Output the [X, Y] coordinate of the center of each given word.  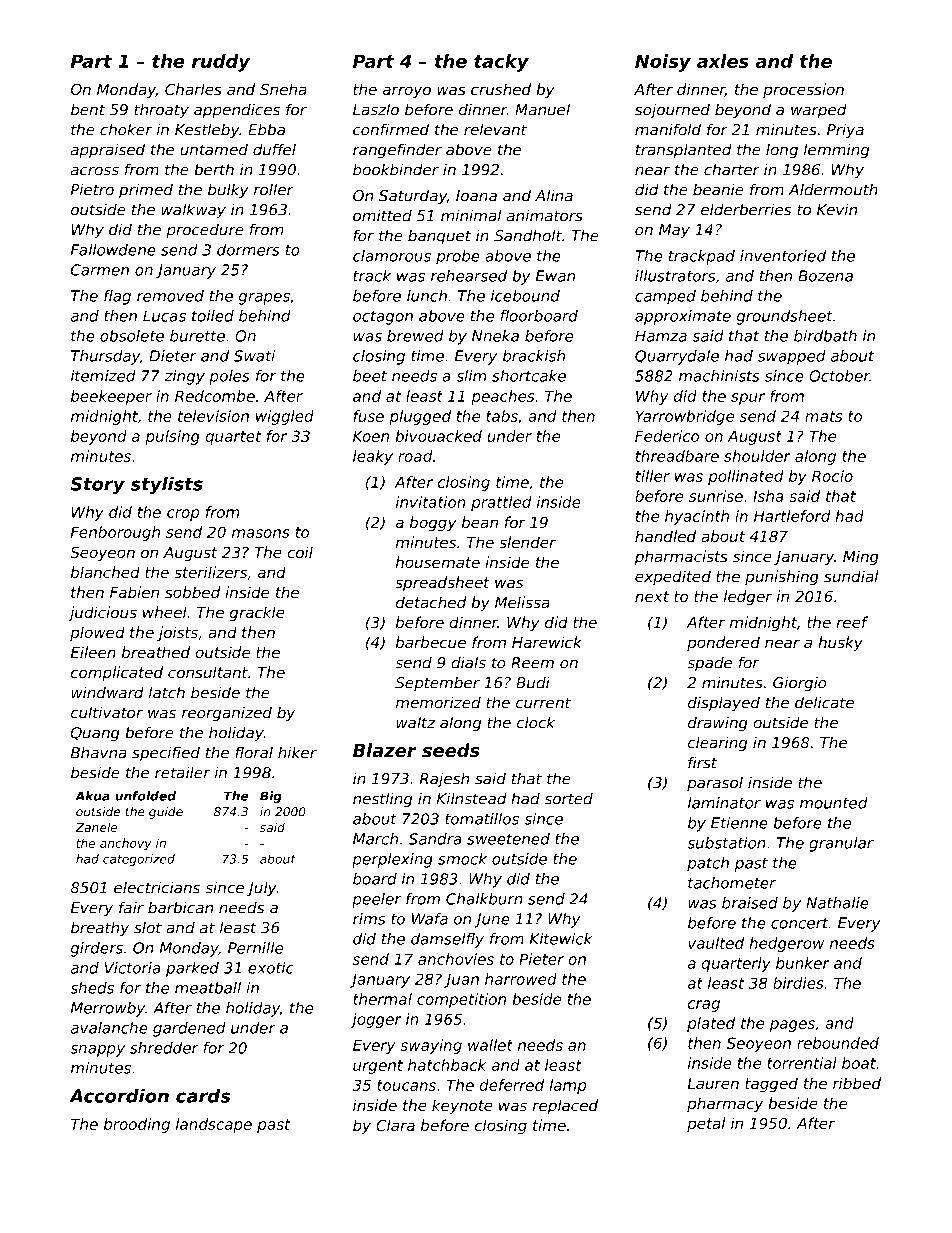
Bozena [825, 276]
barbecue [431, 642]
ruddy [221, 63]
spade [709, 664]
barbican [180, 907]
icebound [525, 296]
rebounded [838, 1043]
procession [803, 90]
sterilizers [210, 572]
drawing [718, 724]
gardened [189, 1029]
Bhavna [99, 753]
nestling [382, 800]
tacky [501, 63]
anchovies [456, 959]
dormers [248, 250]
